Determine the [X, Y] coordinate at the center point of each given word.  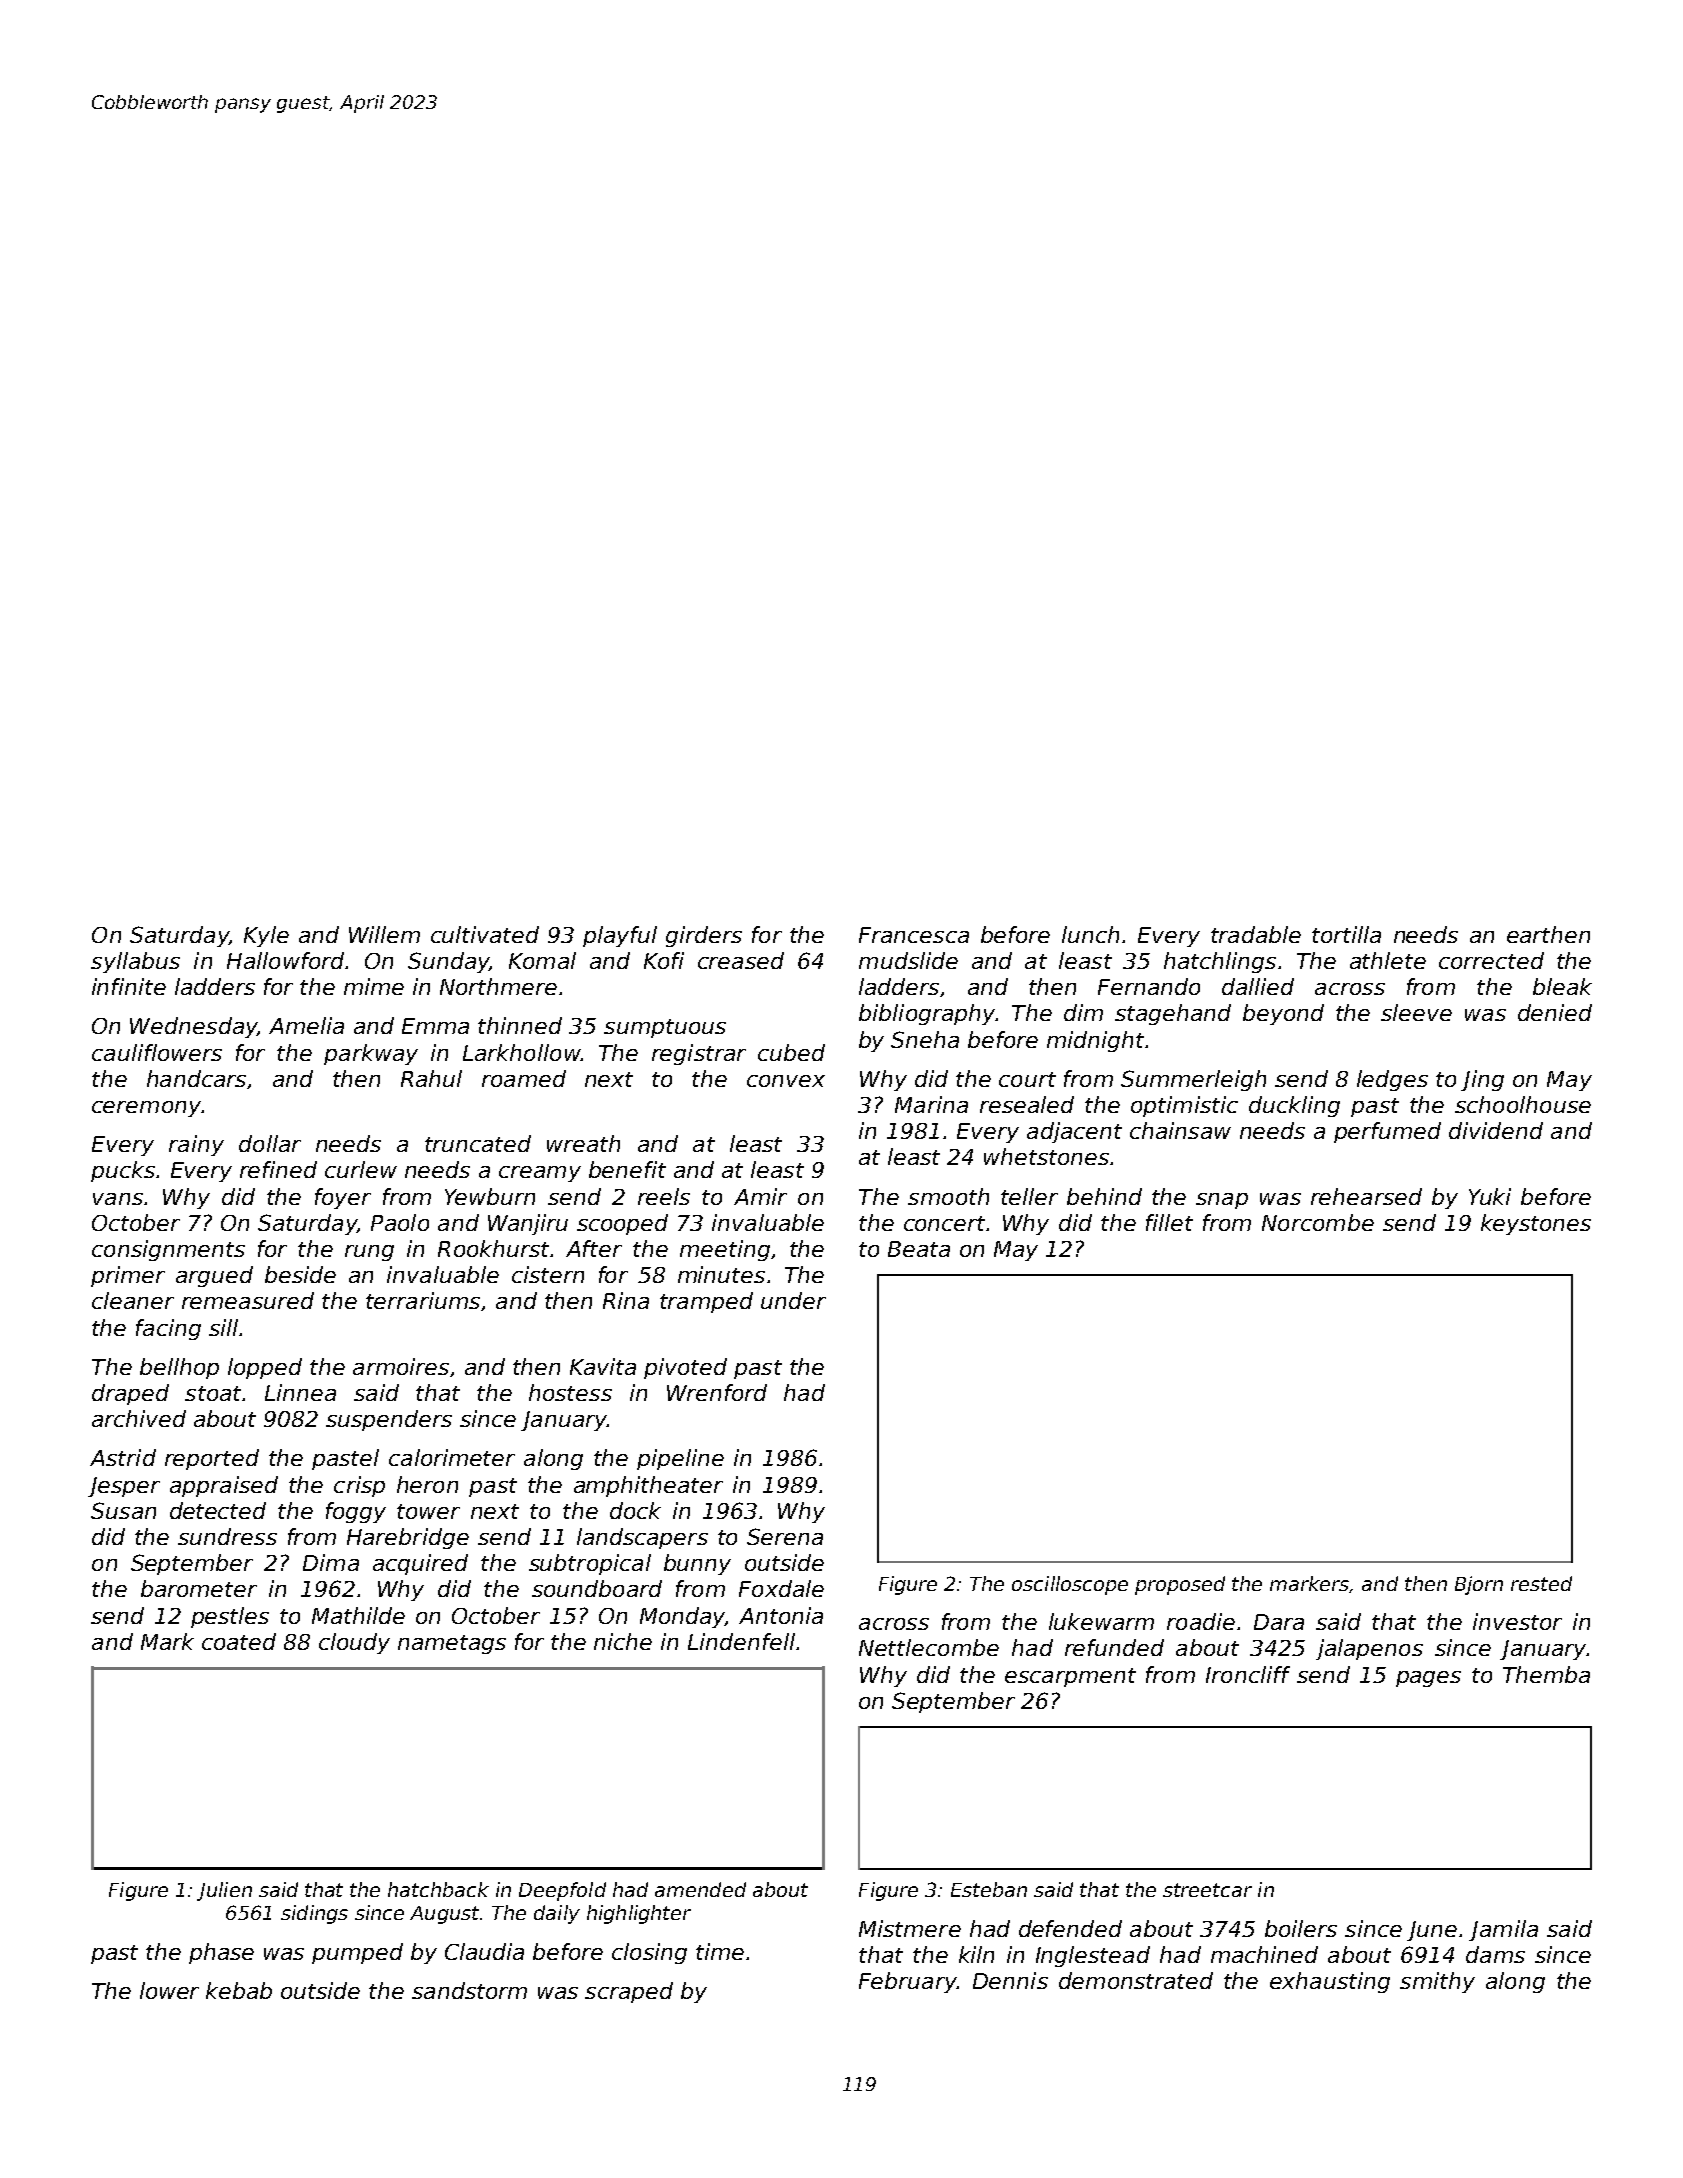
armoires [401, 1366]
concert [944, 1223]
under [793, 1300]
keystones [1536, 1224]
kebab [239, 1990]
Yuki [1490, 1196]
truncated [478, 1143]
